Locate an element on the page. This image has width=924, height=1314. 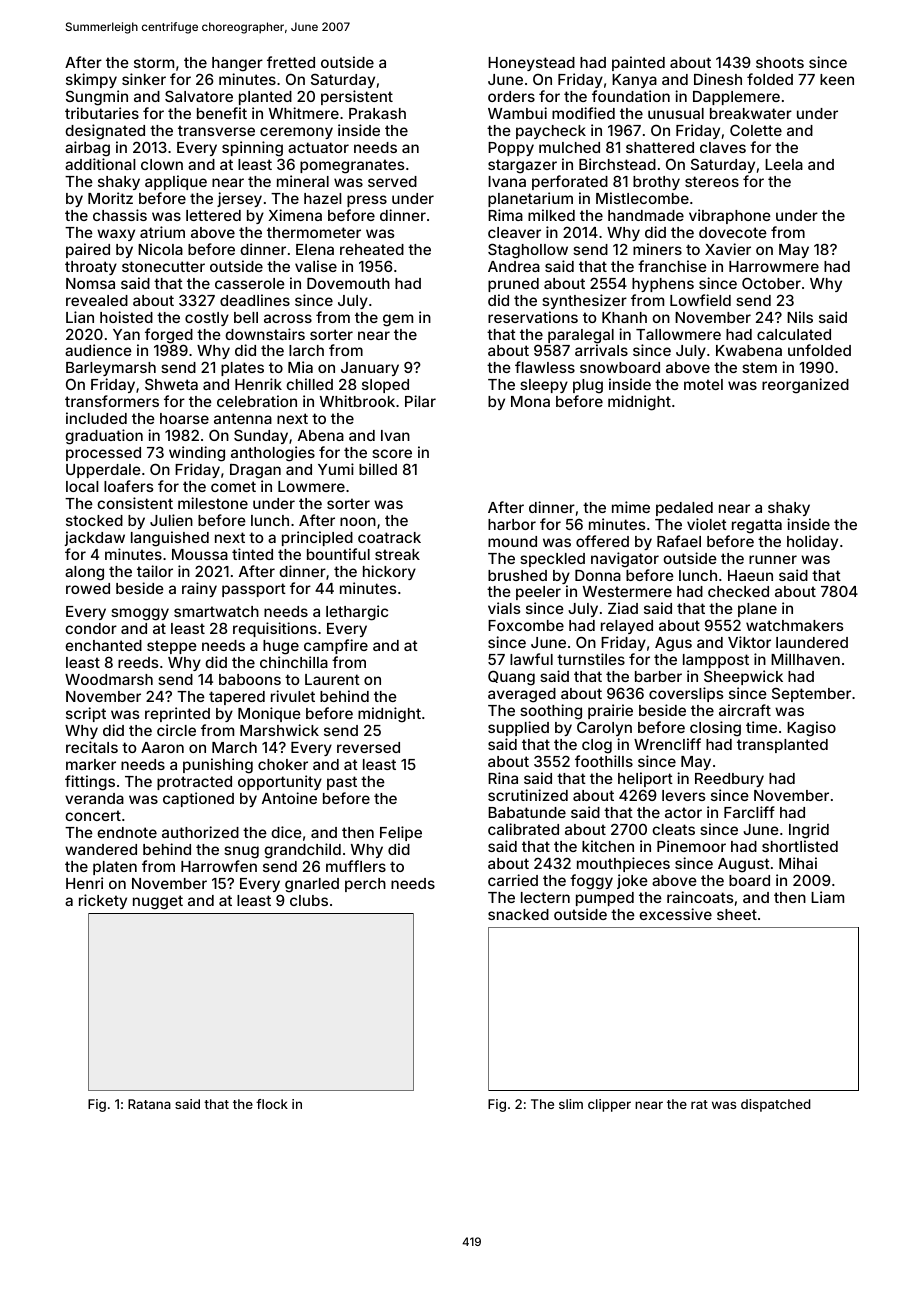
authorized is located at coordinates (200, 832).
